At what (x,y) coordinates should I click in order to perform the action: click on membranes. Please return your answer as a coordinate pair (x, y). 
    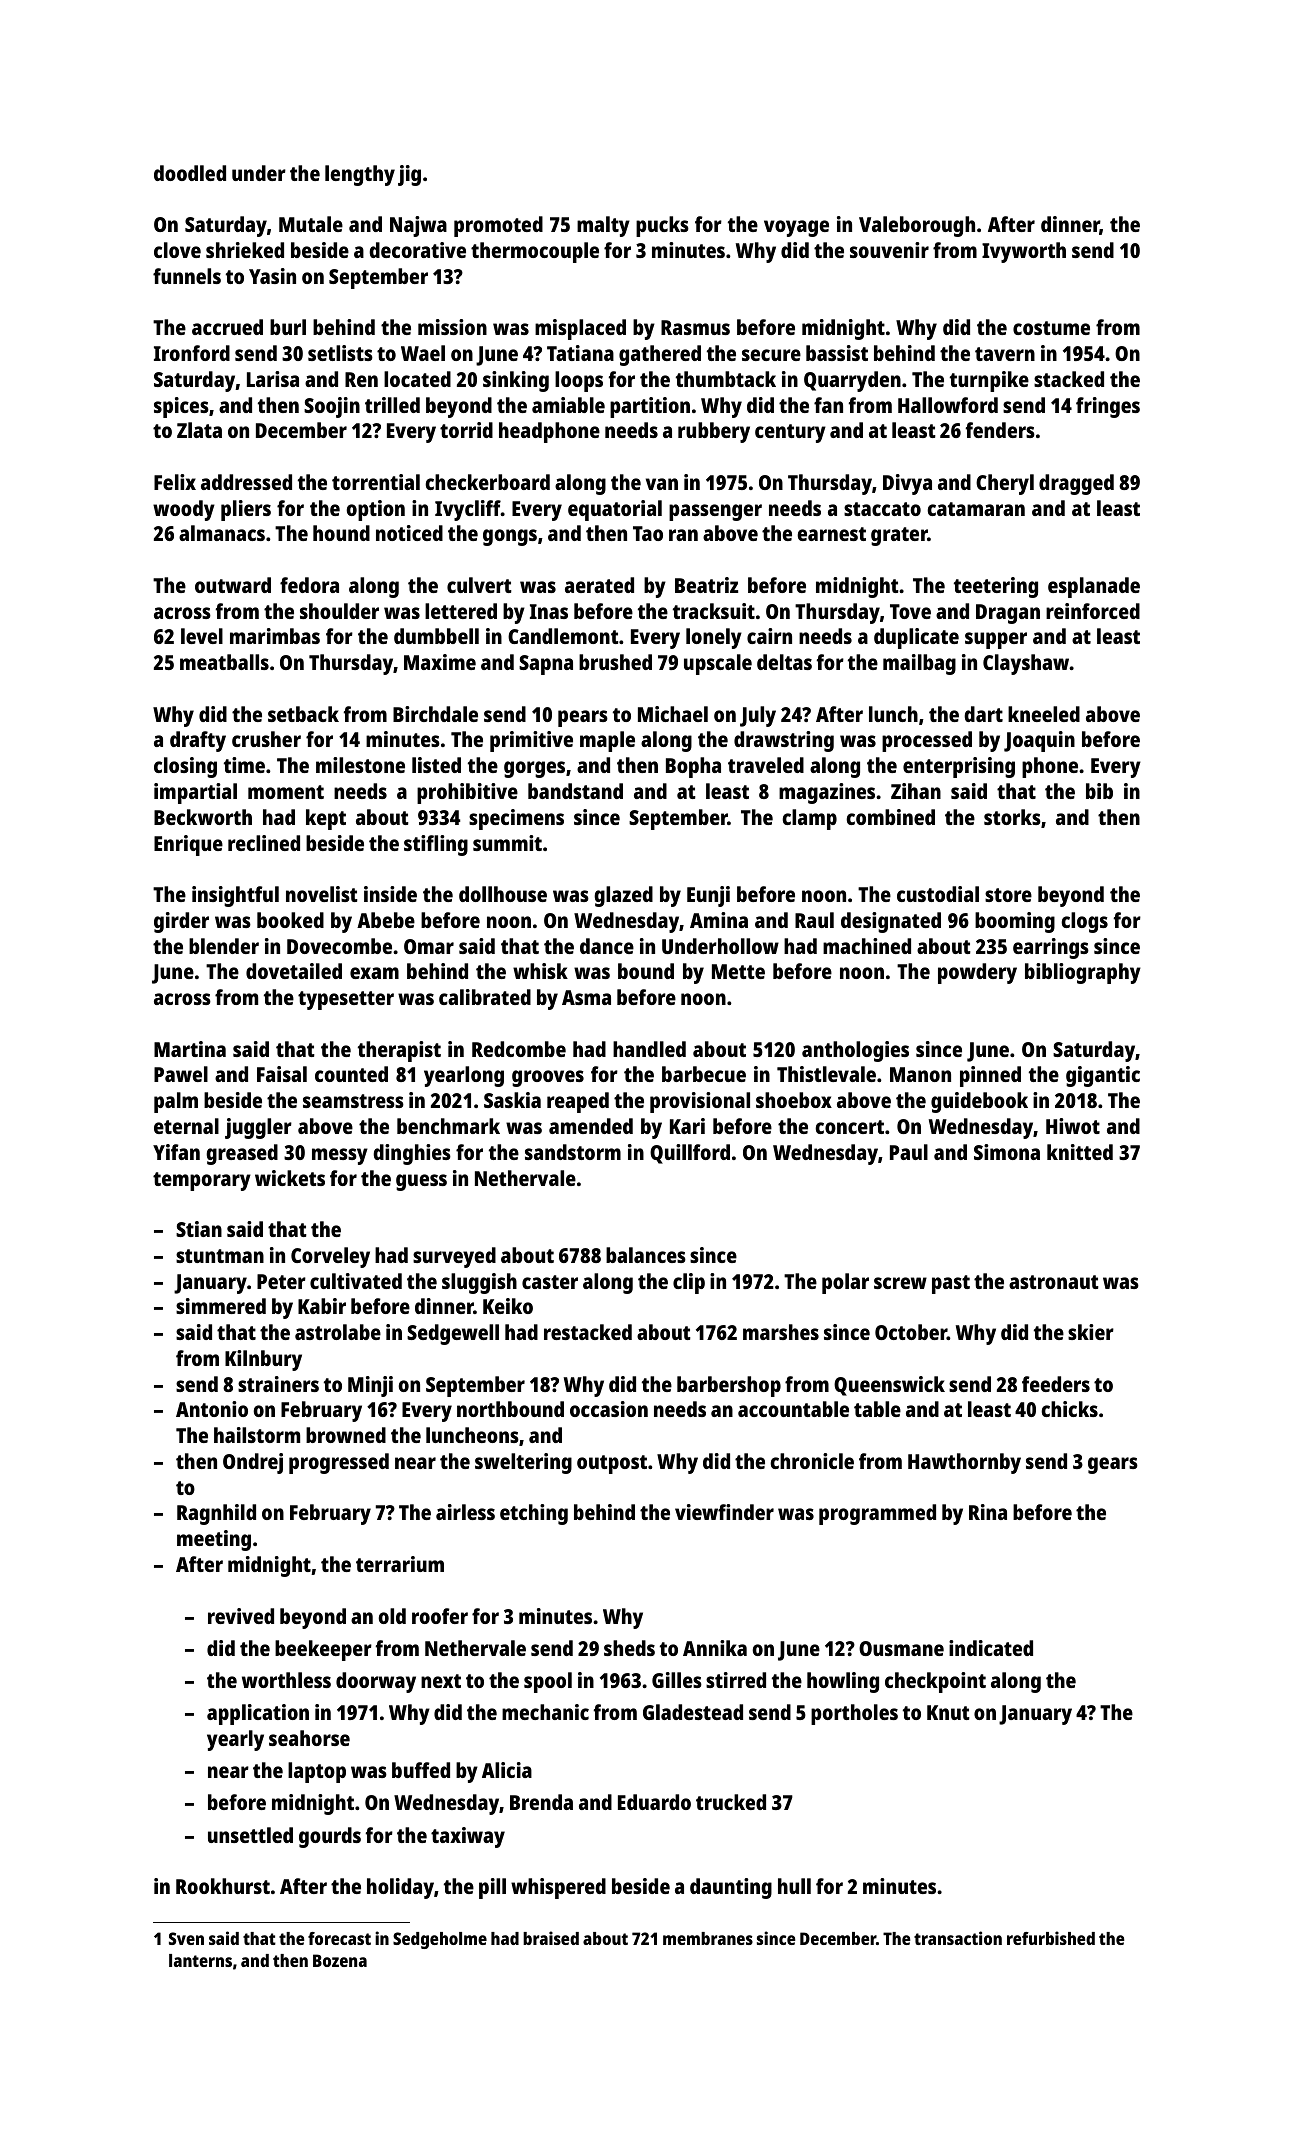
    Looking at the image, I should click on (708, 1938).
